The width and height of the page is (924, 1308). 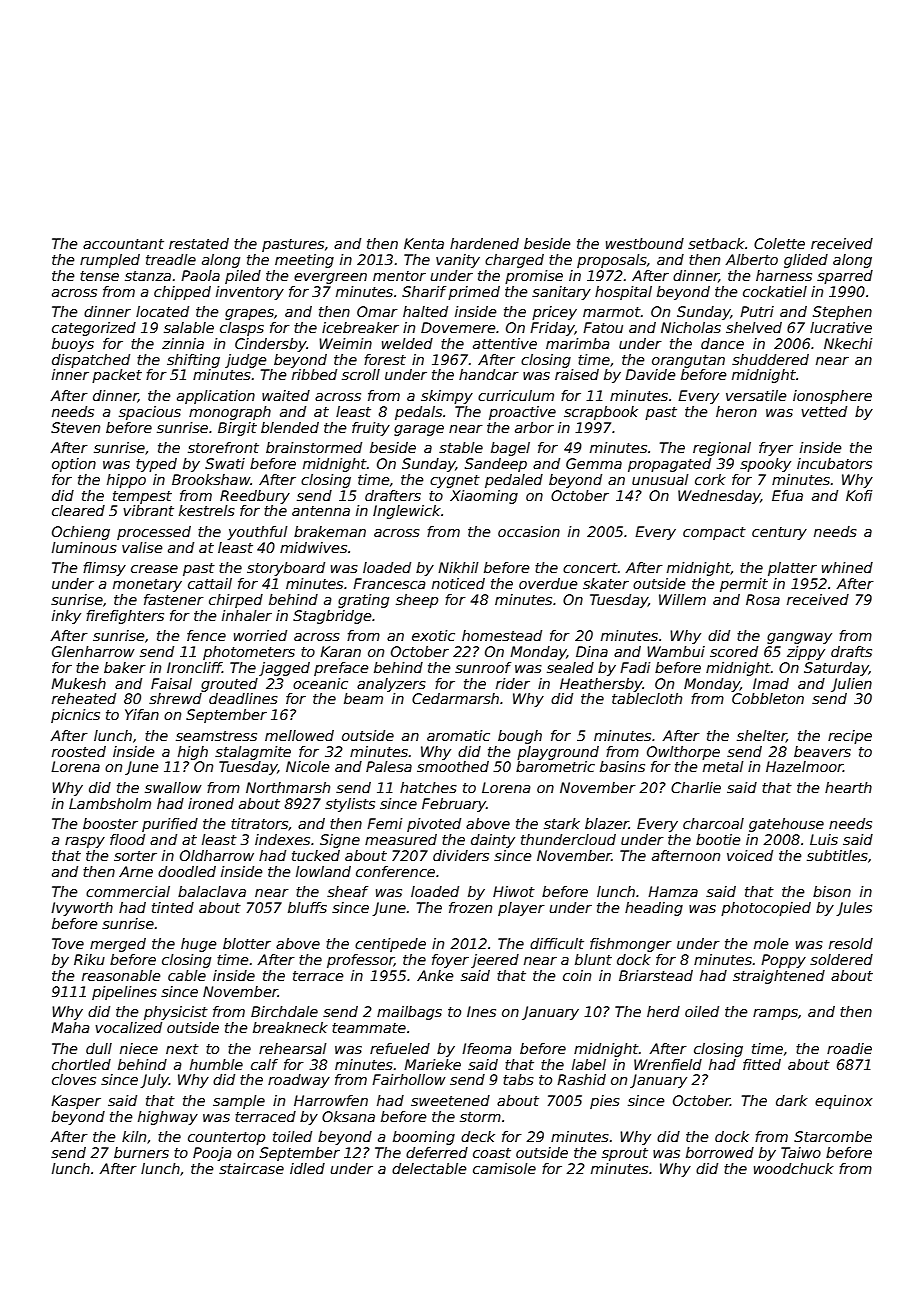 What do you see at coordinates (286, 569) in the page?
I see `storyboard` at bounding box center [286, 569].
